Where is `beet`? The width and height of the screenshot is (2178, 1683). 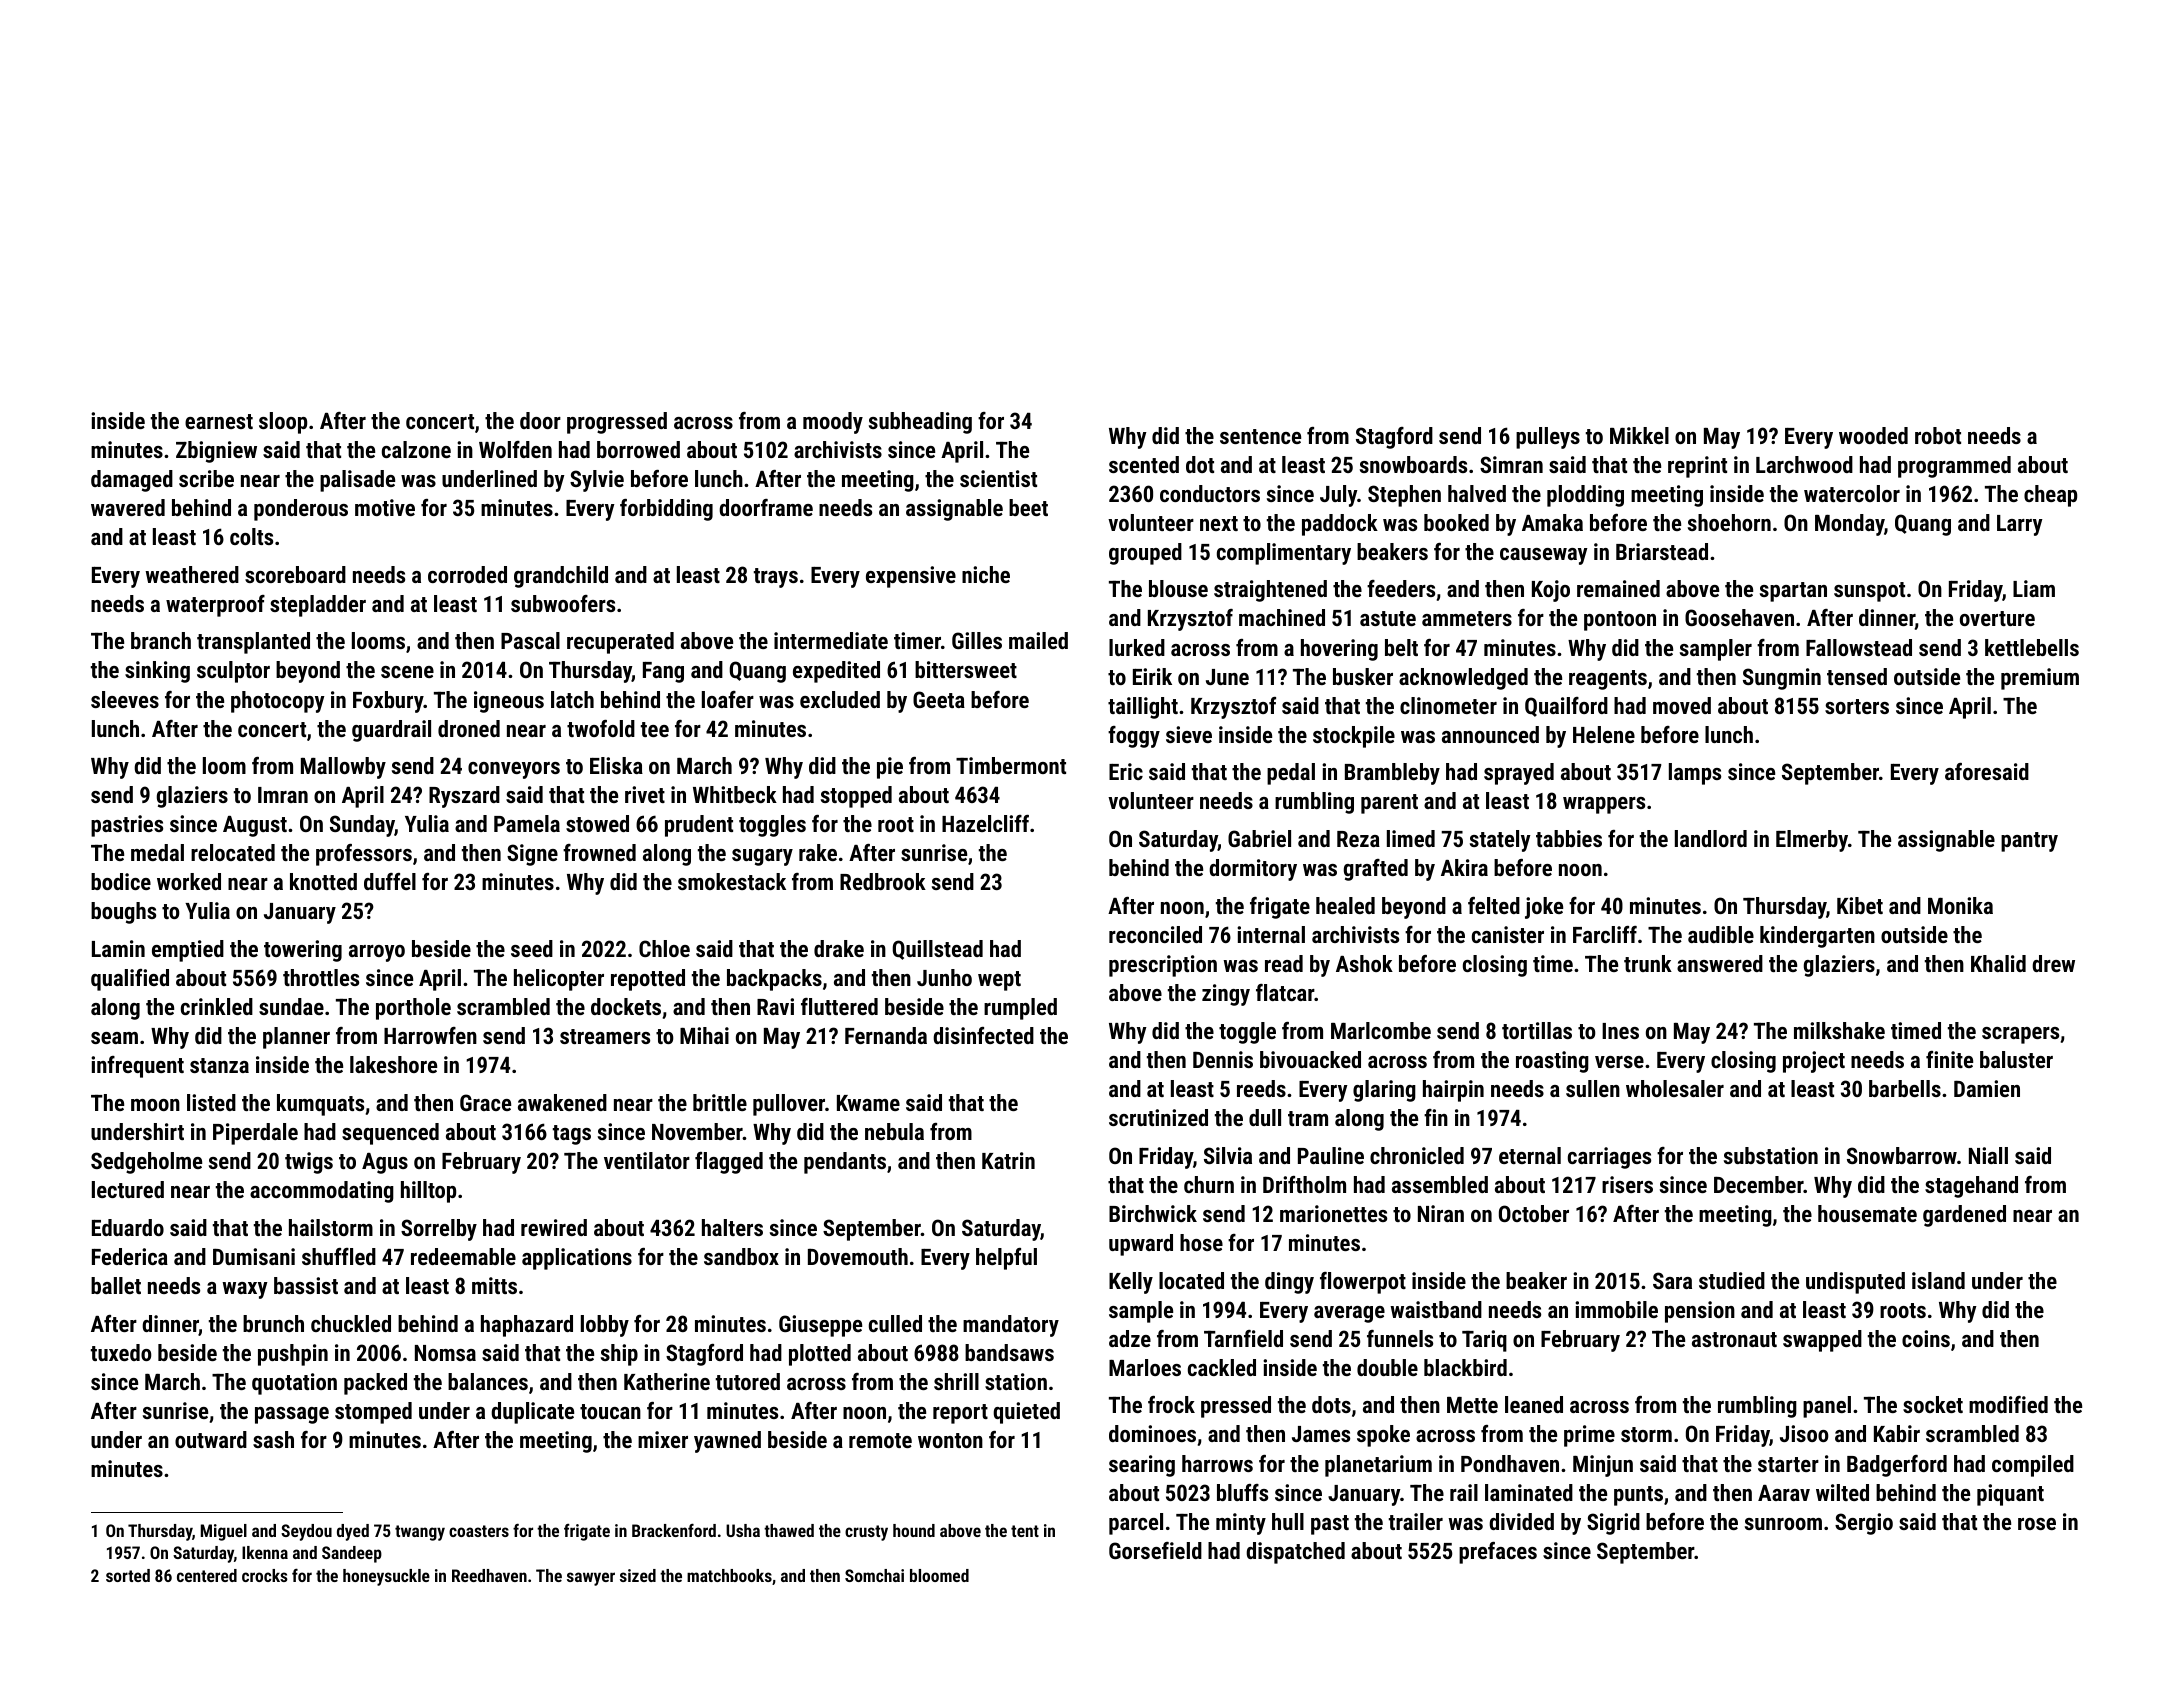 beet is located at coordinates (1028, 507).
